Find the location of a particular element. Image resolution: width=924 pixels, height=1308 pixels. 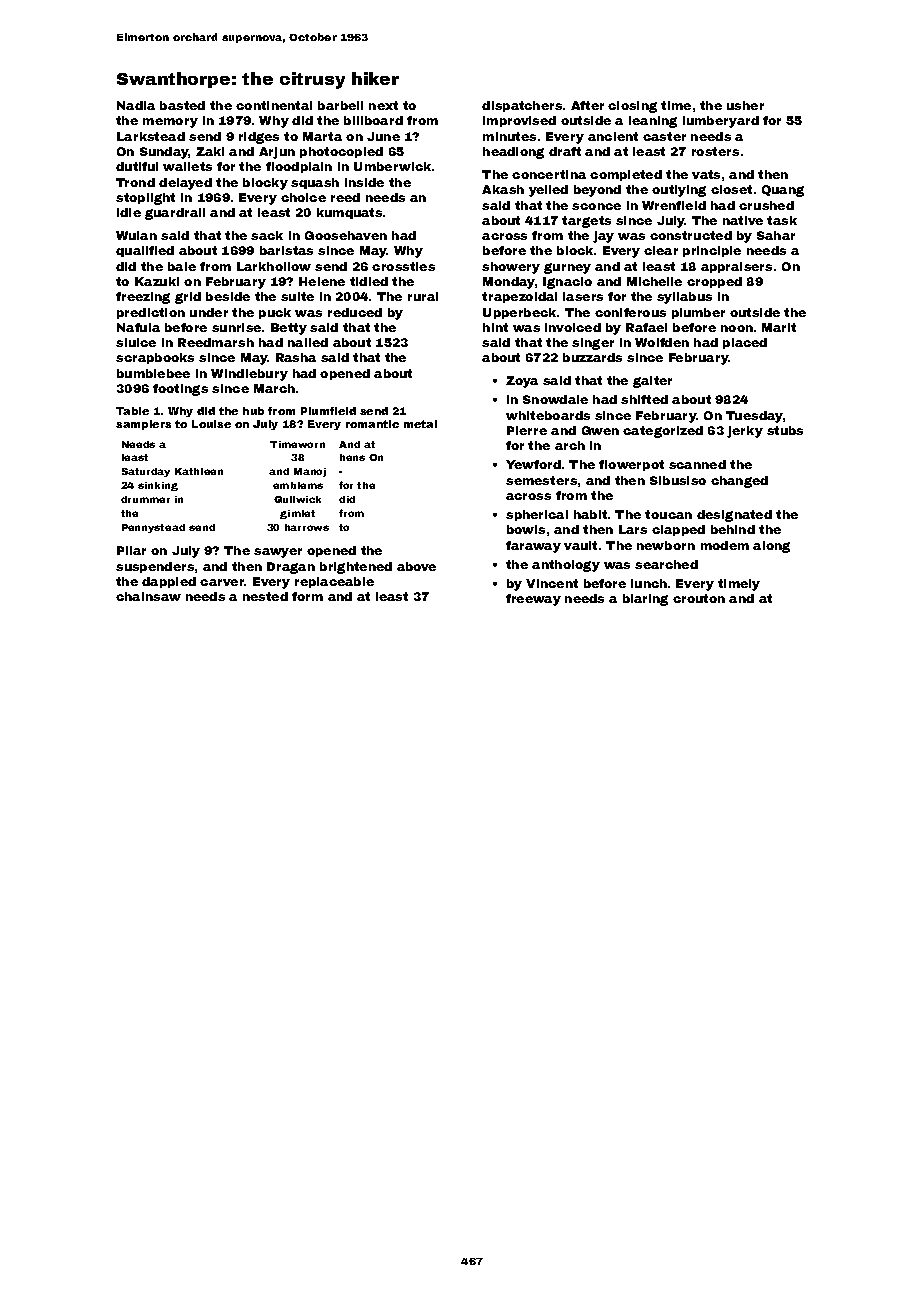

along is located at coordinates (771, 547).
